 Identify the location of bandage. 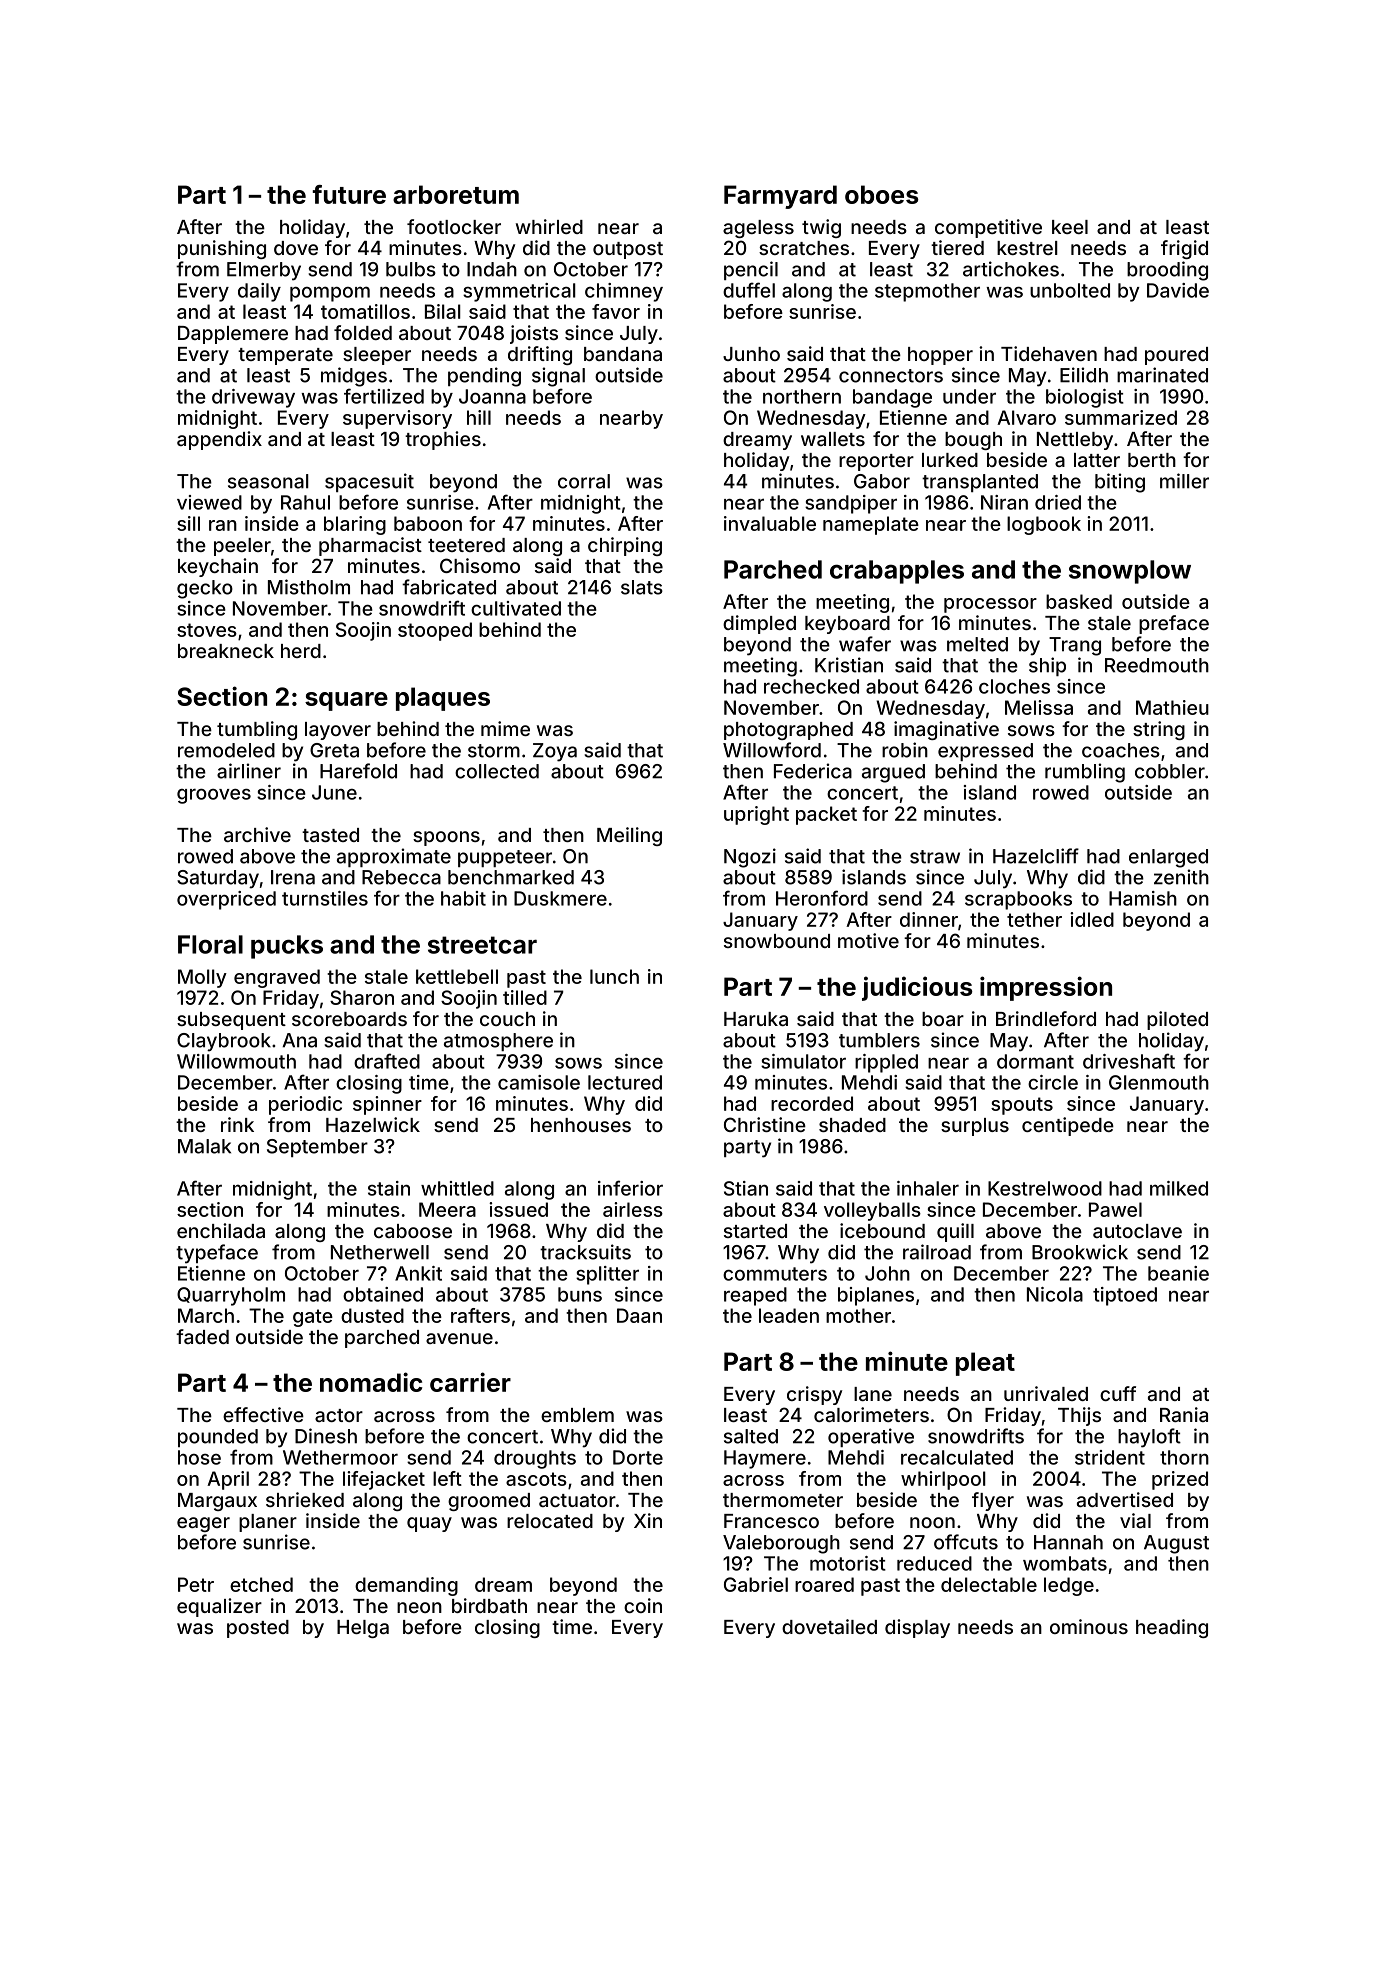
(892, 398).
